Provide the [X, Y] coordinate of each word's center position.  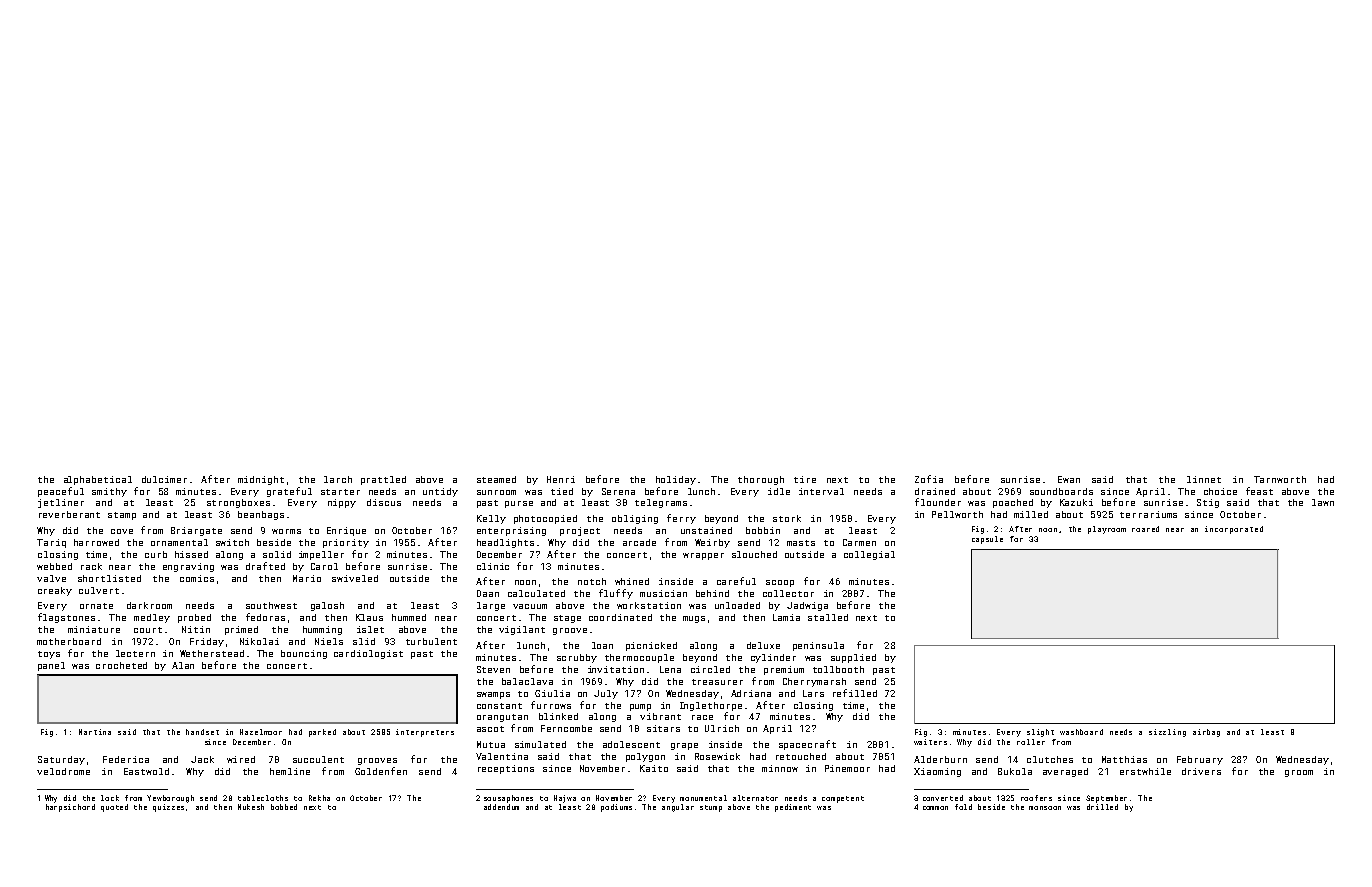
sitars [663, 728]
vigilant [522, 630]
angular [678, 808]
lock [110, 798]
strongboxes [238, 503]
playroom [1107, 530]
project [580, 531]
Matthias [1124, 759]
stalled [828, 617]
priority [346, 543]
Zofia [929, 479]
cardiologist [368, 654]
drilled [1102, 807]
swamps [493, 695]
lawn [1323, 502]
